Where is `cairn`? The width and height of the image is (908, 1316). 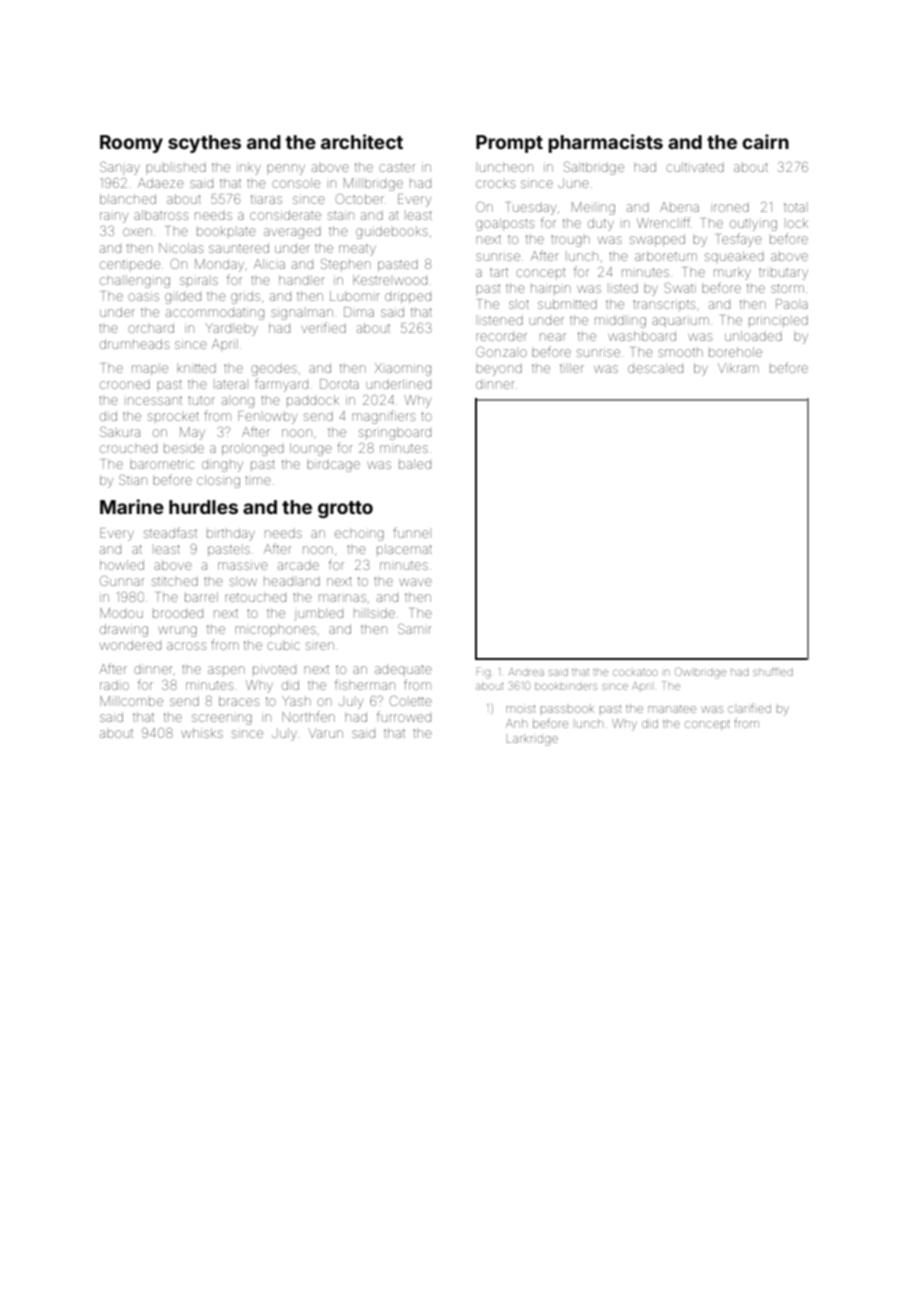
cairn is located at coordinates (765, 141).
